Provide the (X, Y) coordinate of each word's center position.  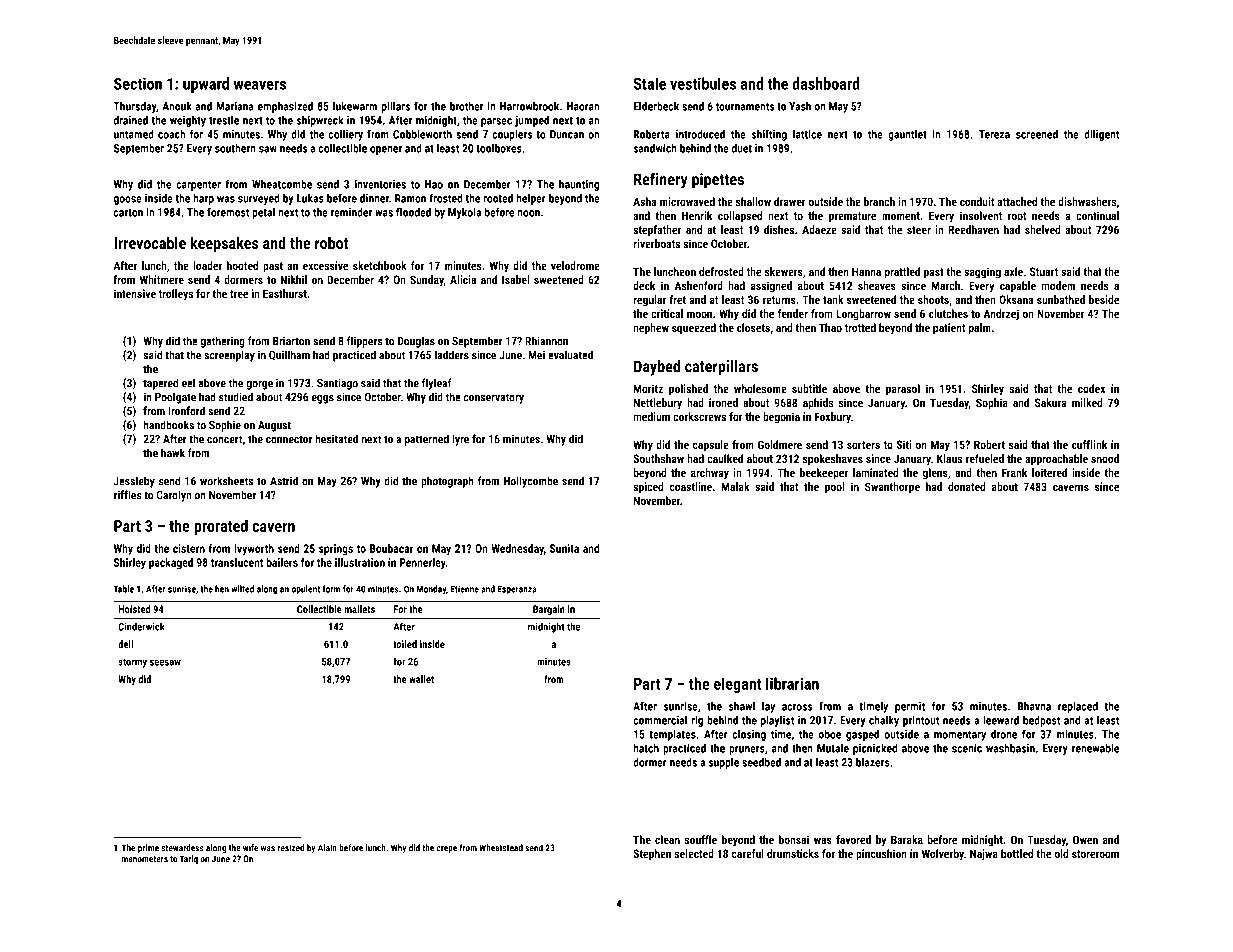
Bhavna (1034, 706)
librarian (792, 683)
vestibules (703, 83)
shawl (742, 706)
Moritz (648, 388)
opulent (306, 590)
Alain (327, 848)
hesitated (336, 439)
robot (332, 243)
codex (1091, 388)
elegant (738, 685)
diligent (1101, 135)
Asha (644, 201)
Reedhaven (974, 229)
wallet (421, 679)
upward (206, 85)
